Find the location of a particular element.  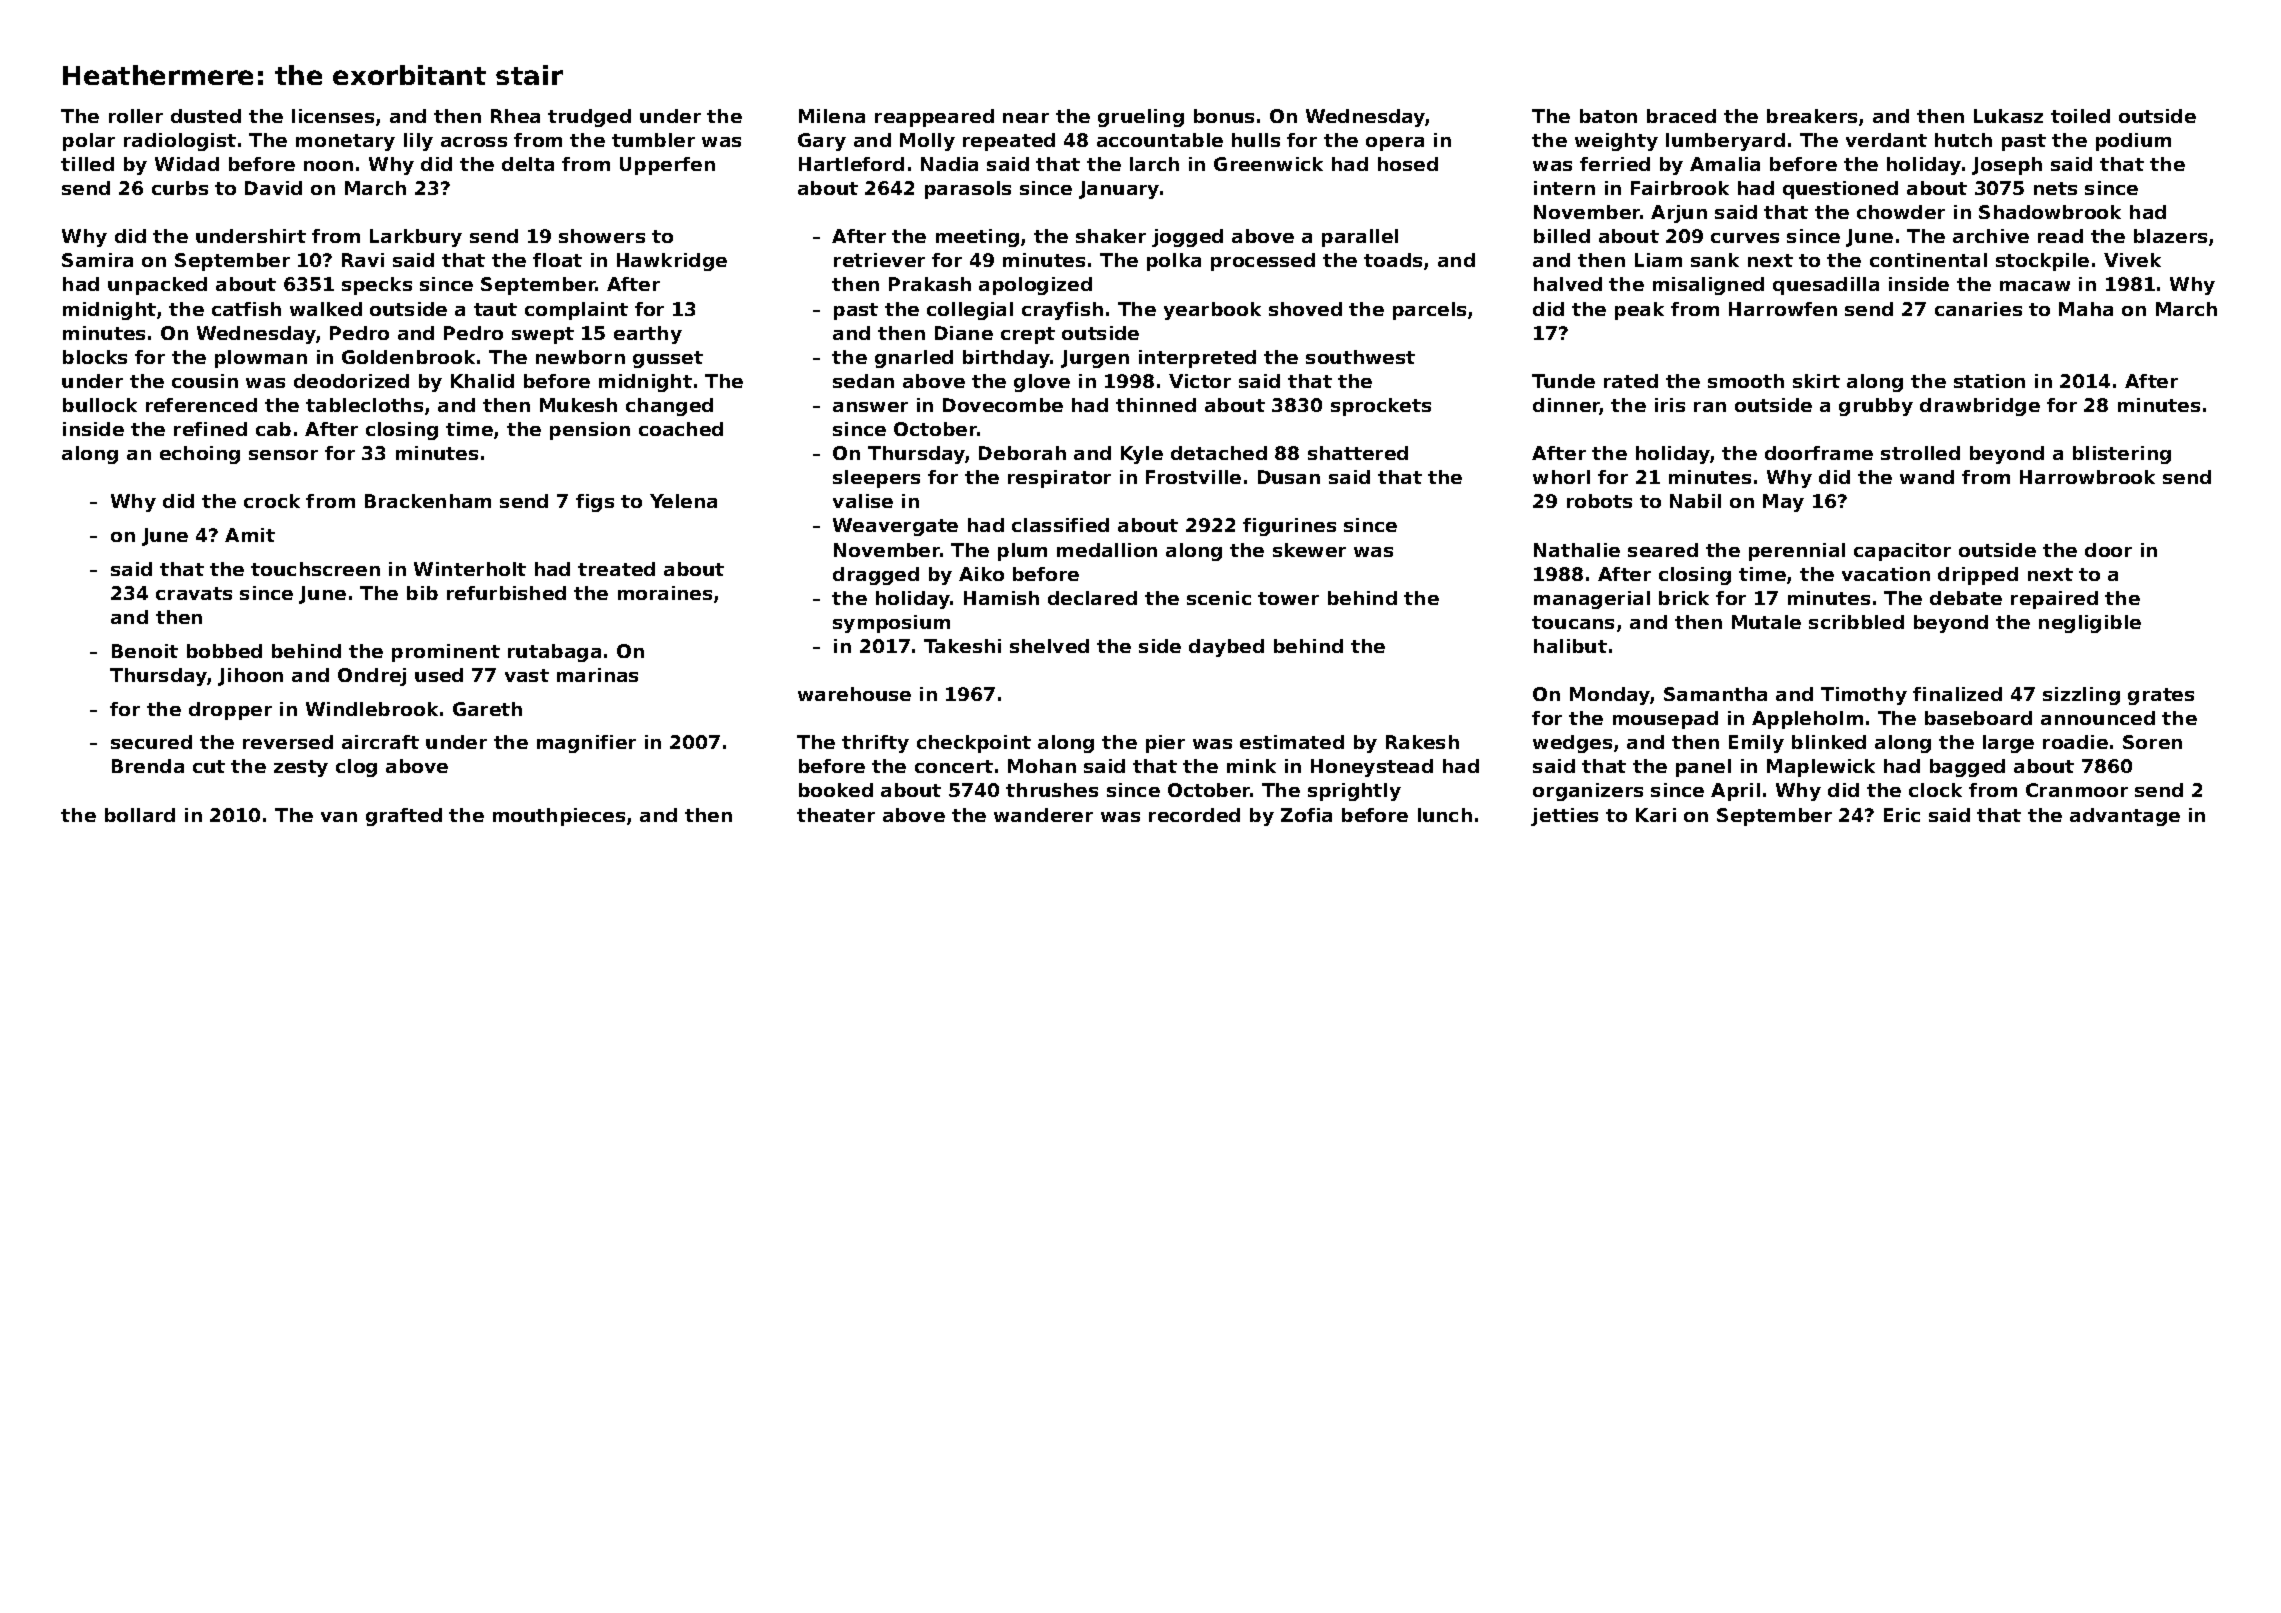

recorded is located at coordinates (1194, 815).
